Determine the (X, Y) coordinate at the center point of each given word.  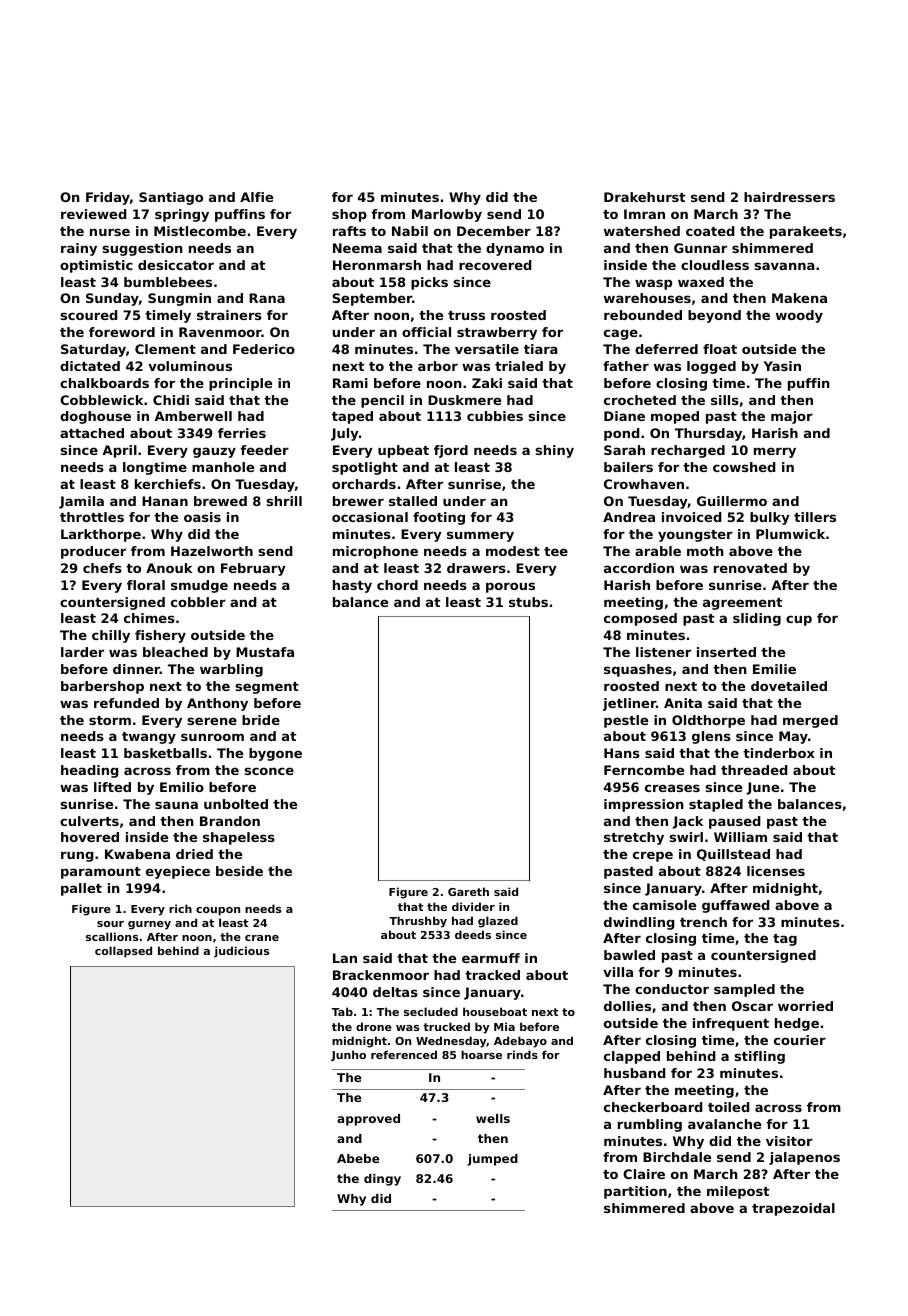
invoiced (692, 517)
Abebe (358, 1158)
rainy (79, 249)
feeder (264, 450)
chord (397, 585)
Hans (622, 753)
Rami (350, 383)
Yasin (782, 366)
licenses (776, 871)
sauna (176, 805)
